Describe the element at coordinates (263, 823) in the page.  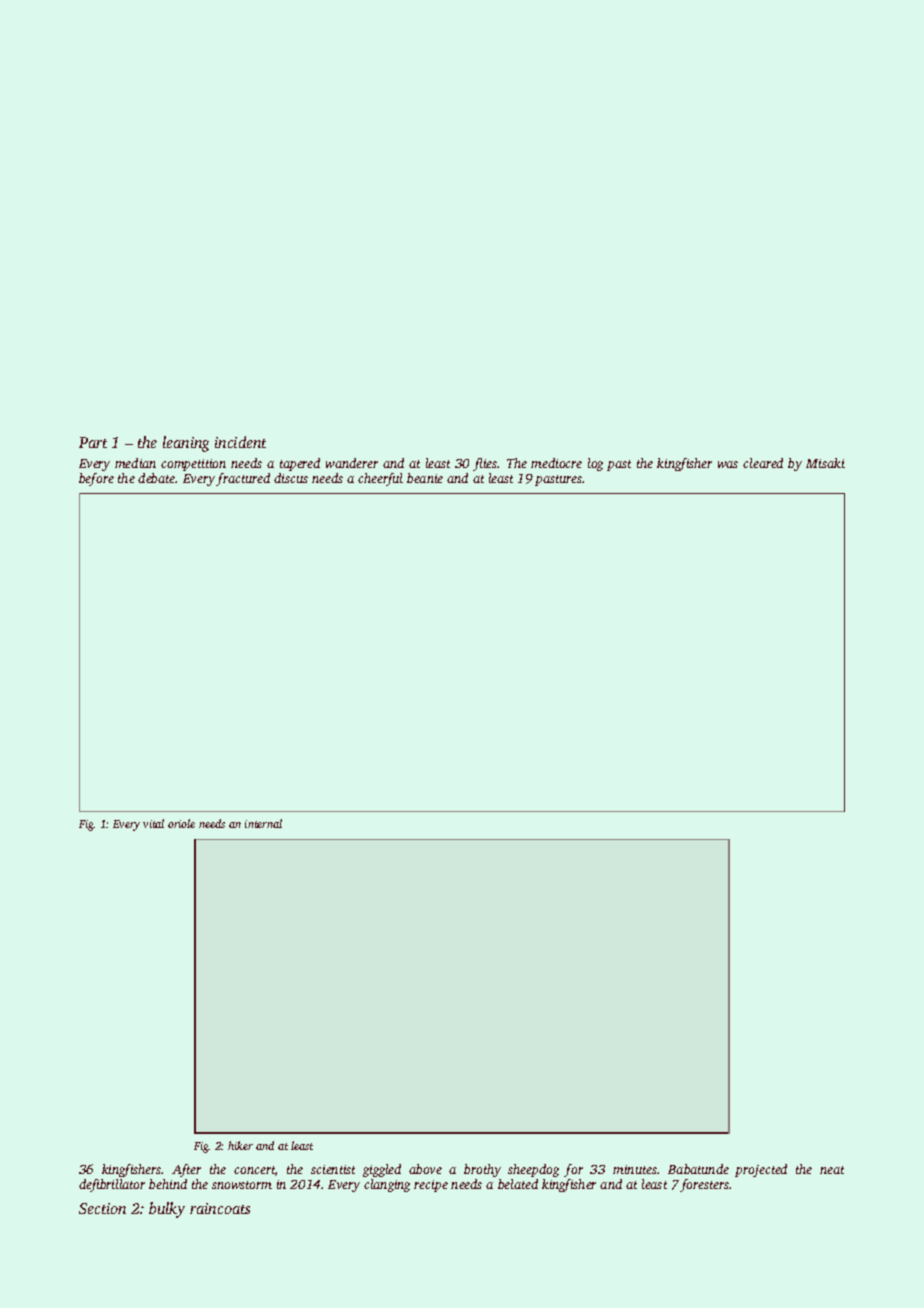
I see `internal` at that location.
